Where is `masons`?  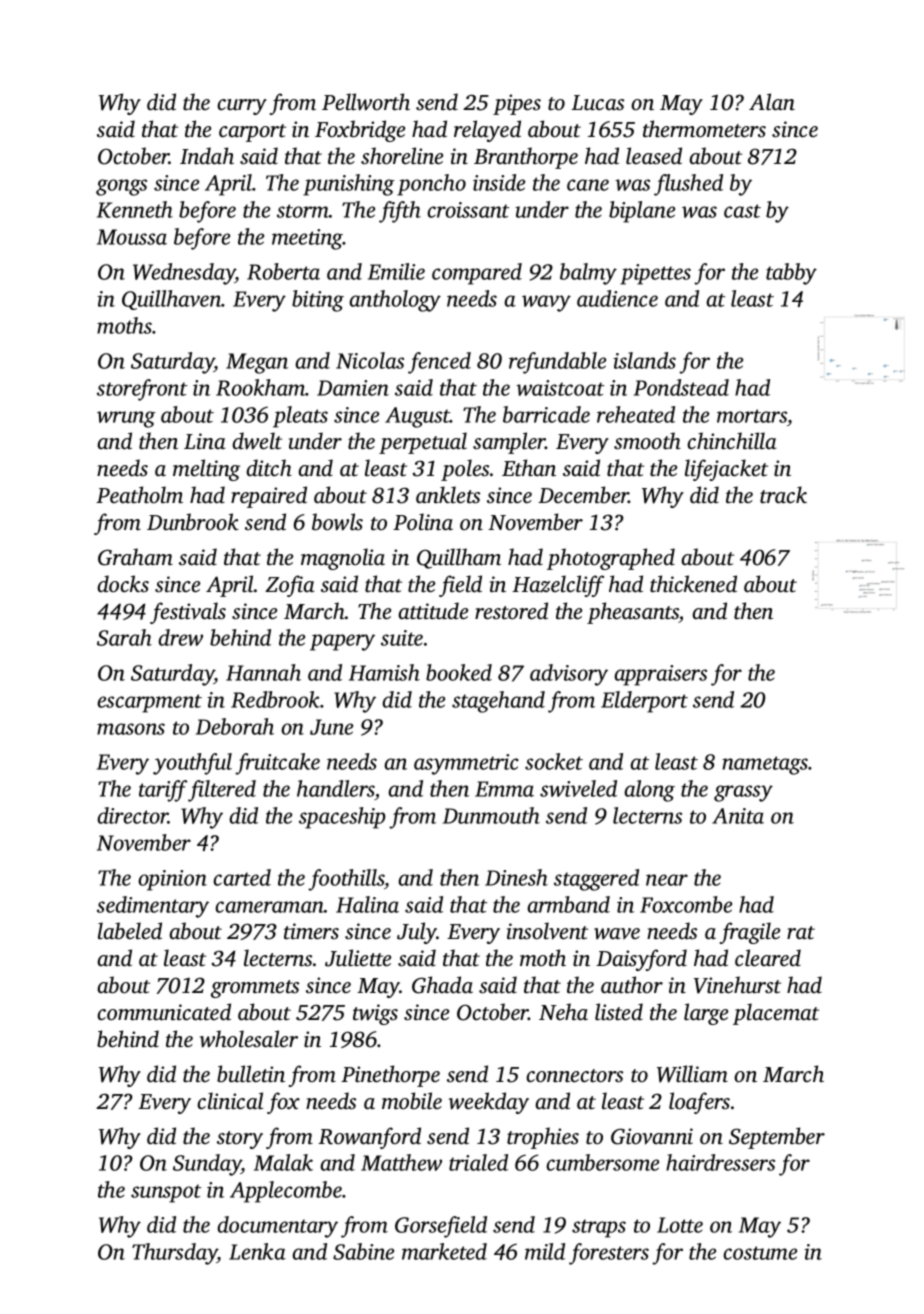
masons is located at coordinates (131, 729).
